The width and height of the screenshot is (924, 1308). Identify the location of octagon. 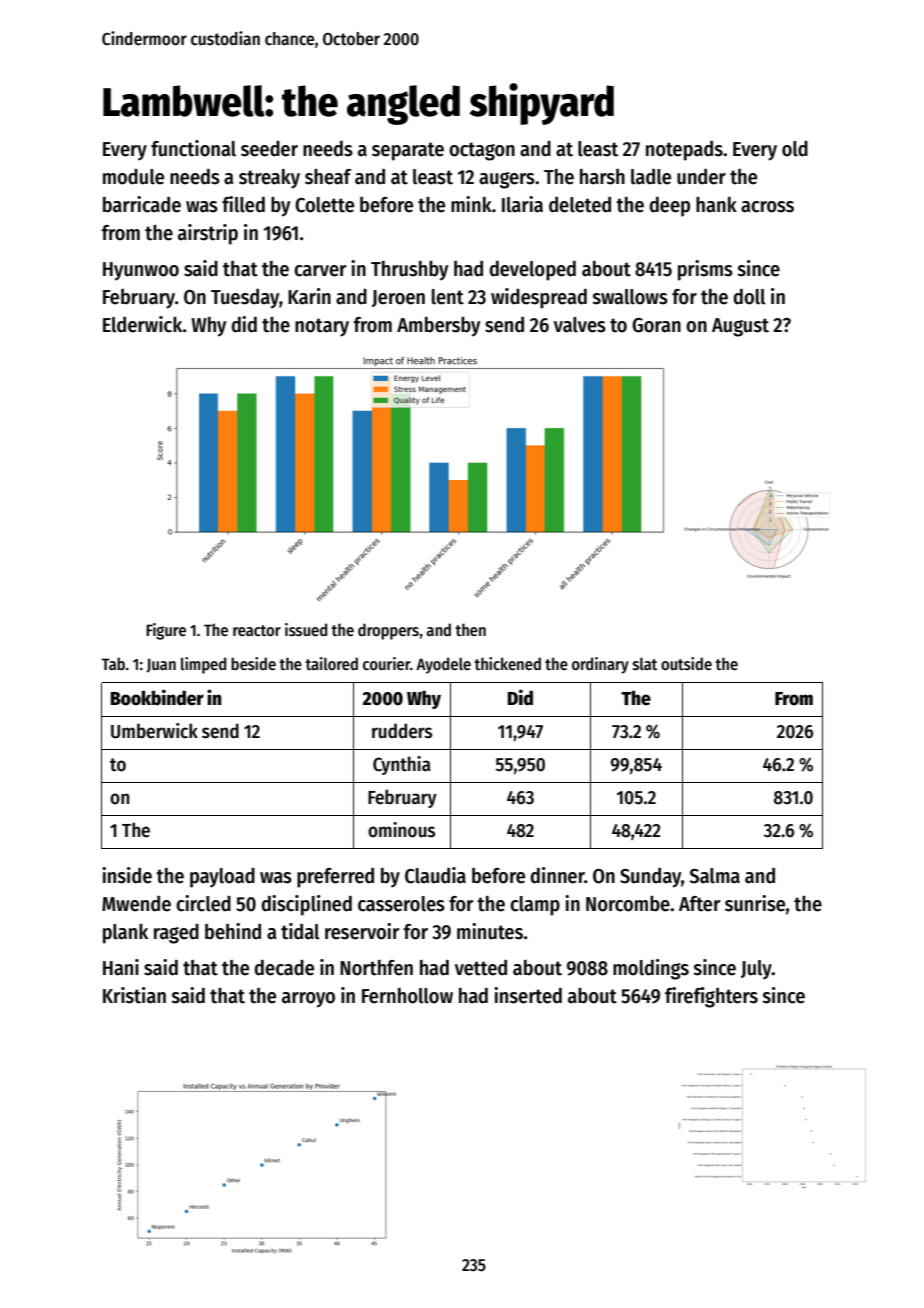
(482, 151).
